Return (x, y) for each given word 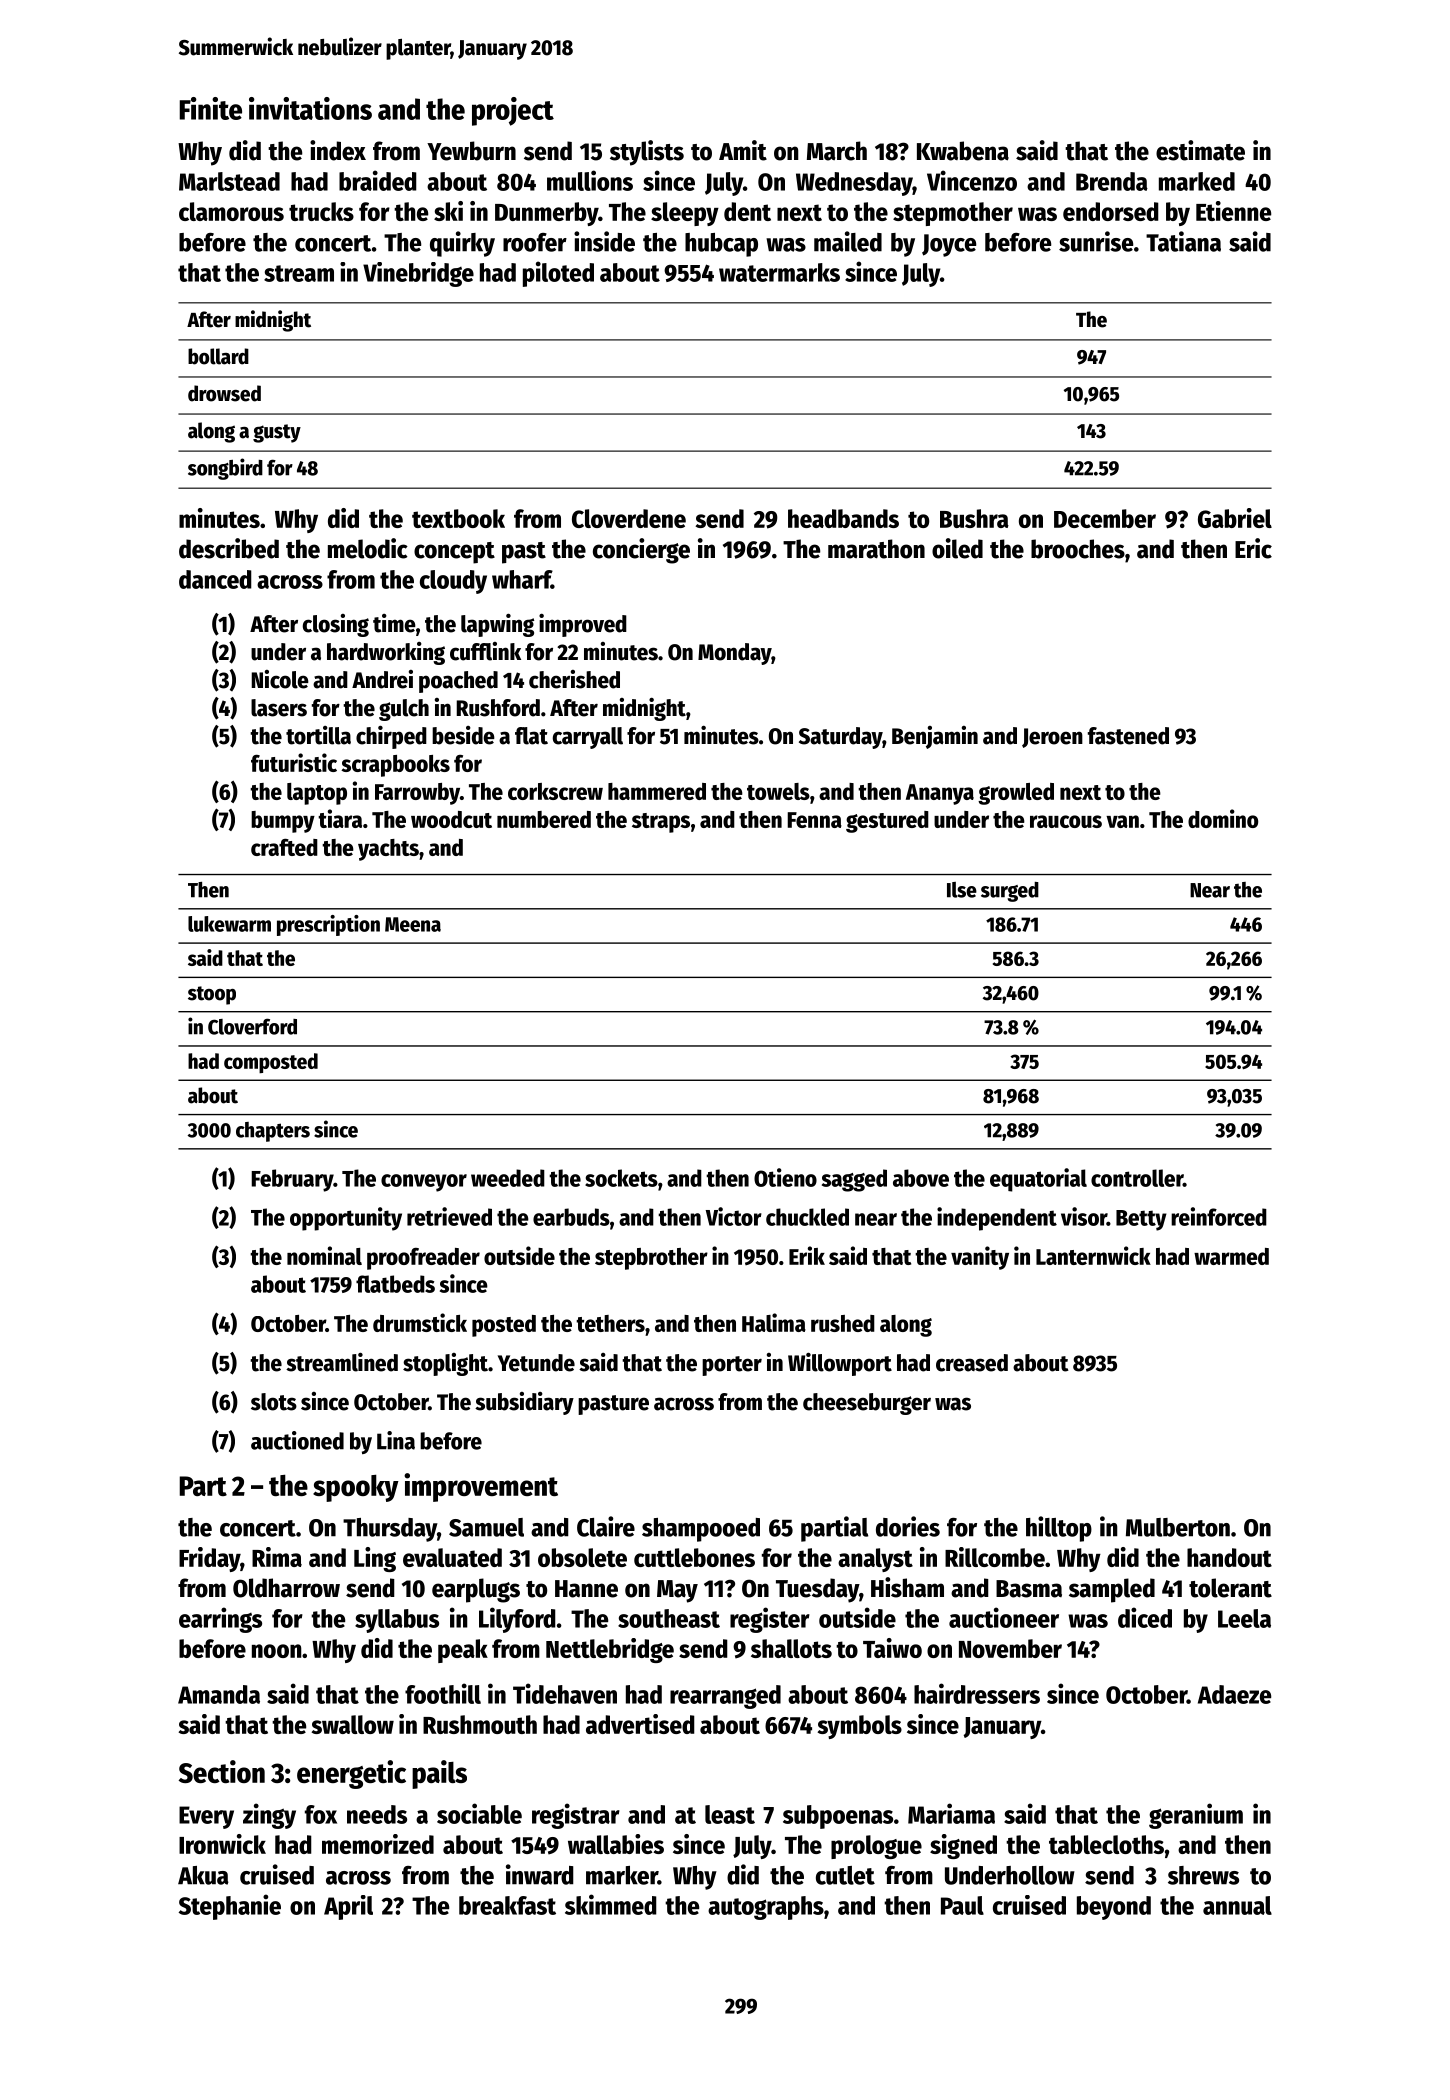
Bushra (974, 518)
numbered (544, 819)
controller (1137, 1178)
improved (583, 625)
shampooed (701, 1530)
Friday (209, 1559)
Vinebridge (418, 274)
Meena (413, 924)
